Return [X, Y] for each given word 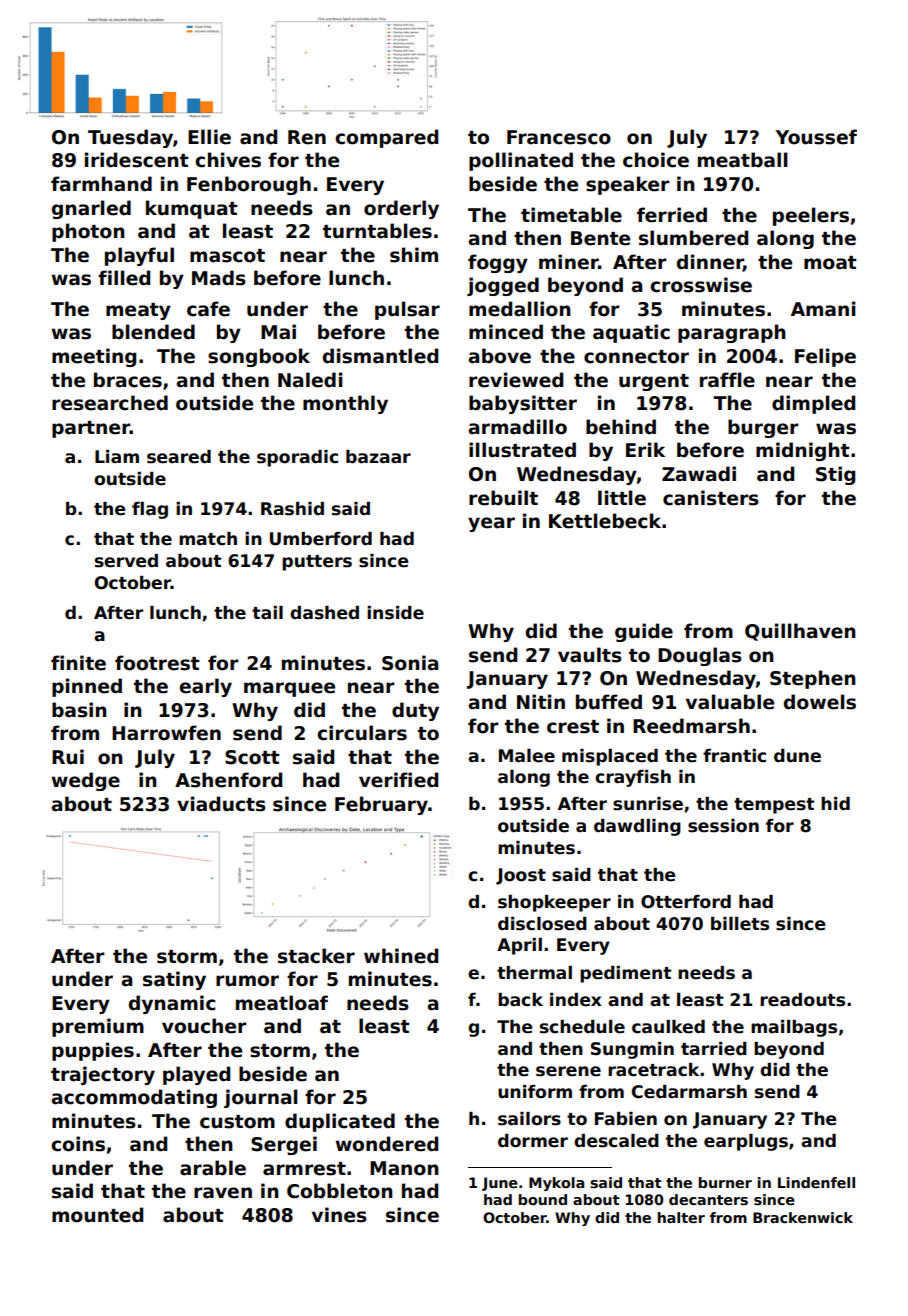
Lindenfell [816, 1182]
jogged [503, 286]
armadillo [518, 427]
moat [830, 263]
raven [223, 1193]
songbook [259, 357]
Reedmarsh [691, 726]
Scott [252, 757]
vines [339, 1215]
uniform [535, 1092]
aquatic [631, 333]
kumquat [192, 209]
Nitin [541, 701]
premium [98, 1027]
